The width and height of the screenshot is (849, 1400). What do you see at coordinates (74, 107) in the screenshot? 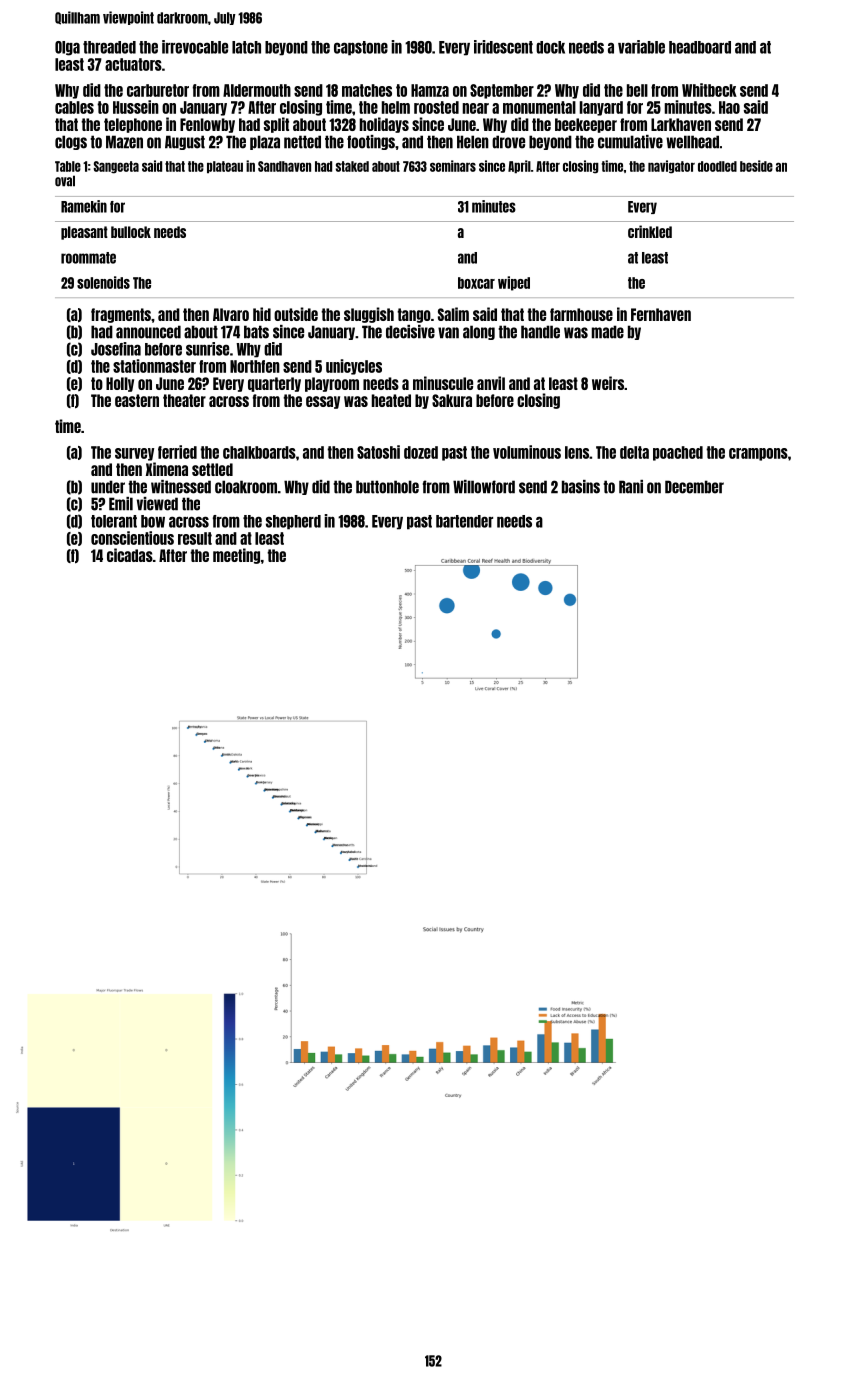
I see `cables` at bounding box center [74, 107].
